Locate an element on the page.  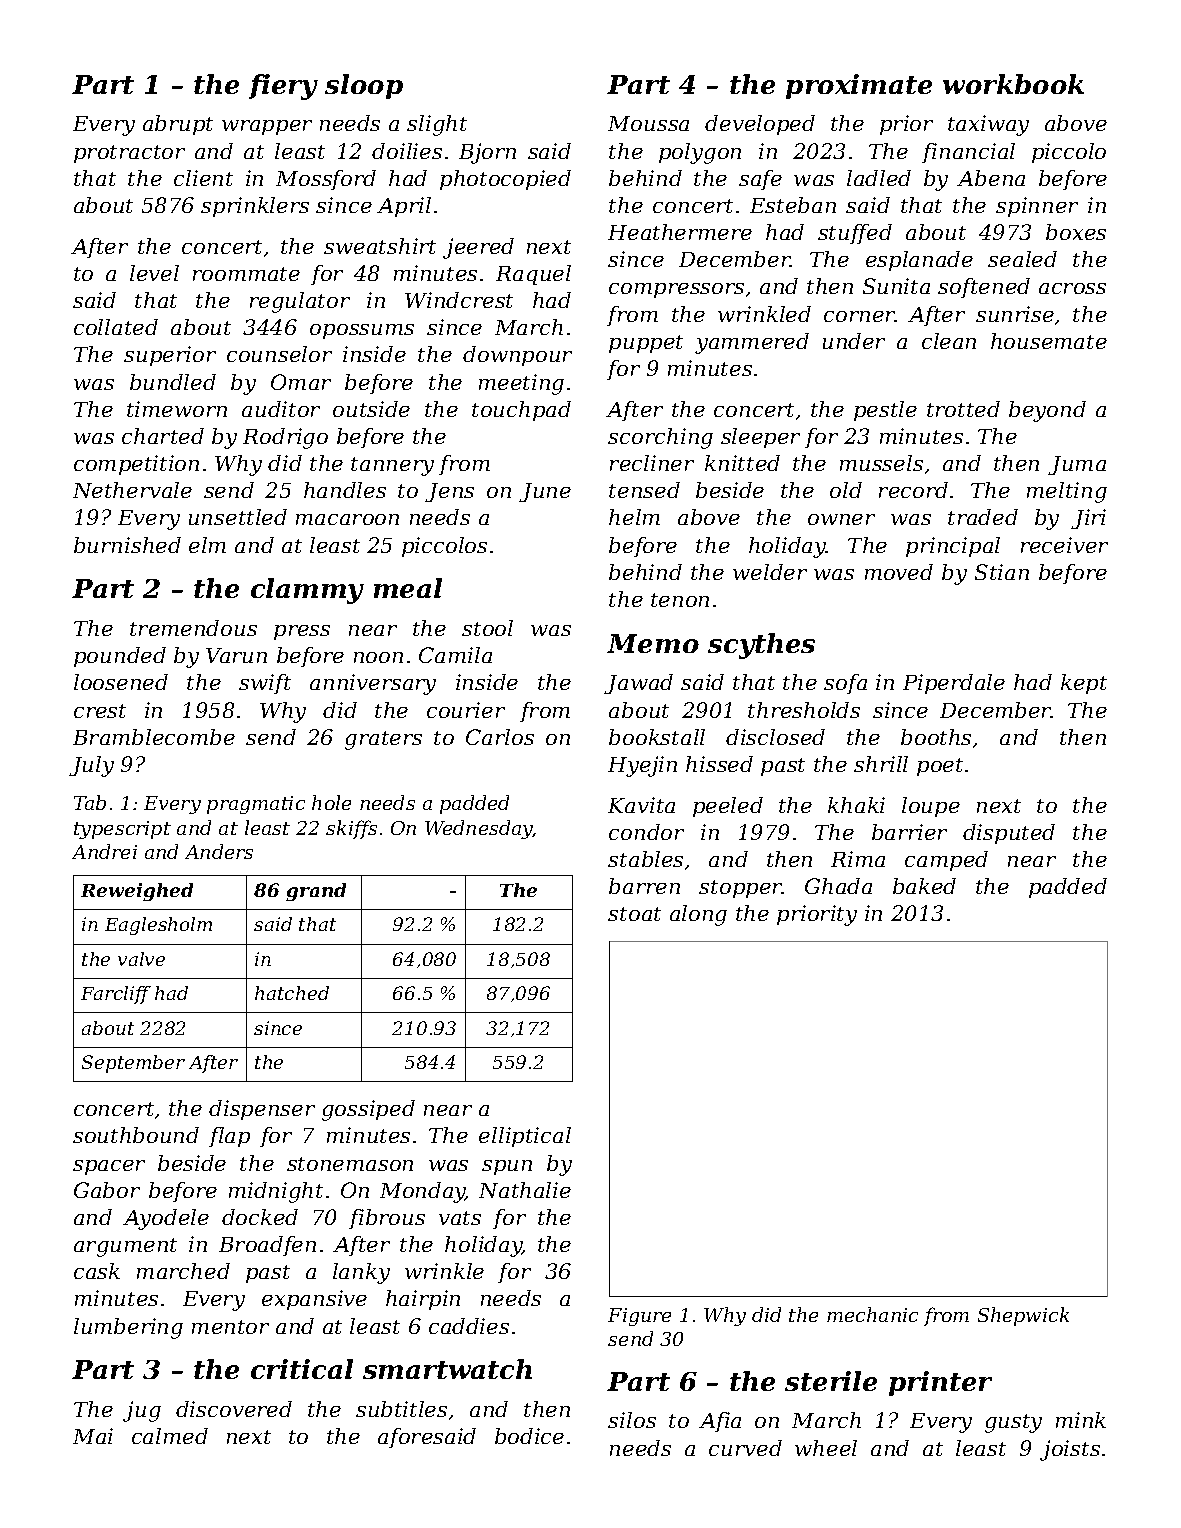
lanky is located at coordinates (361, 1273).
